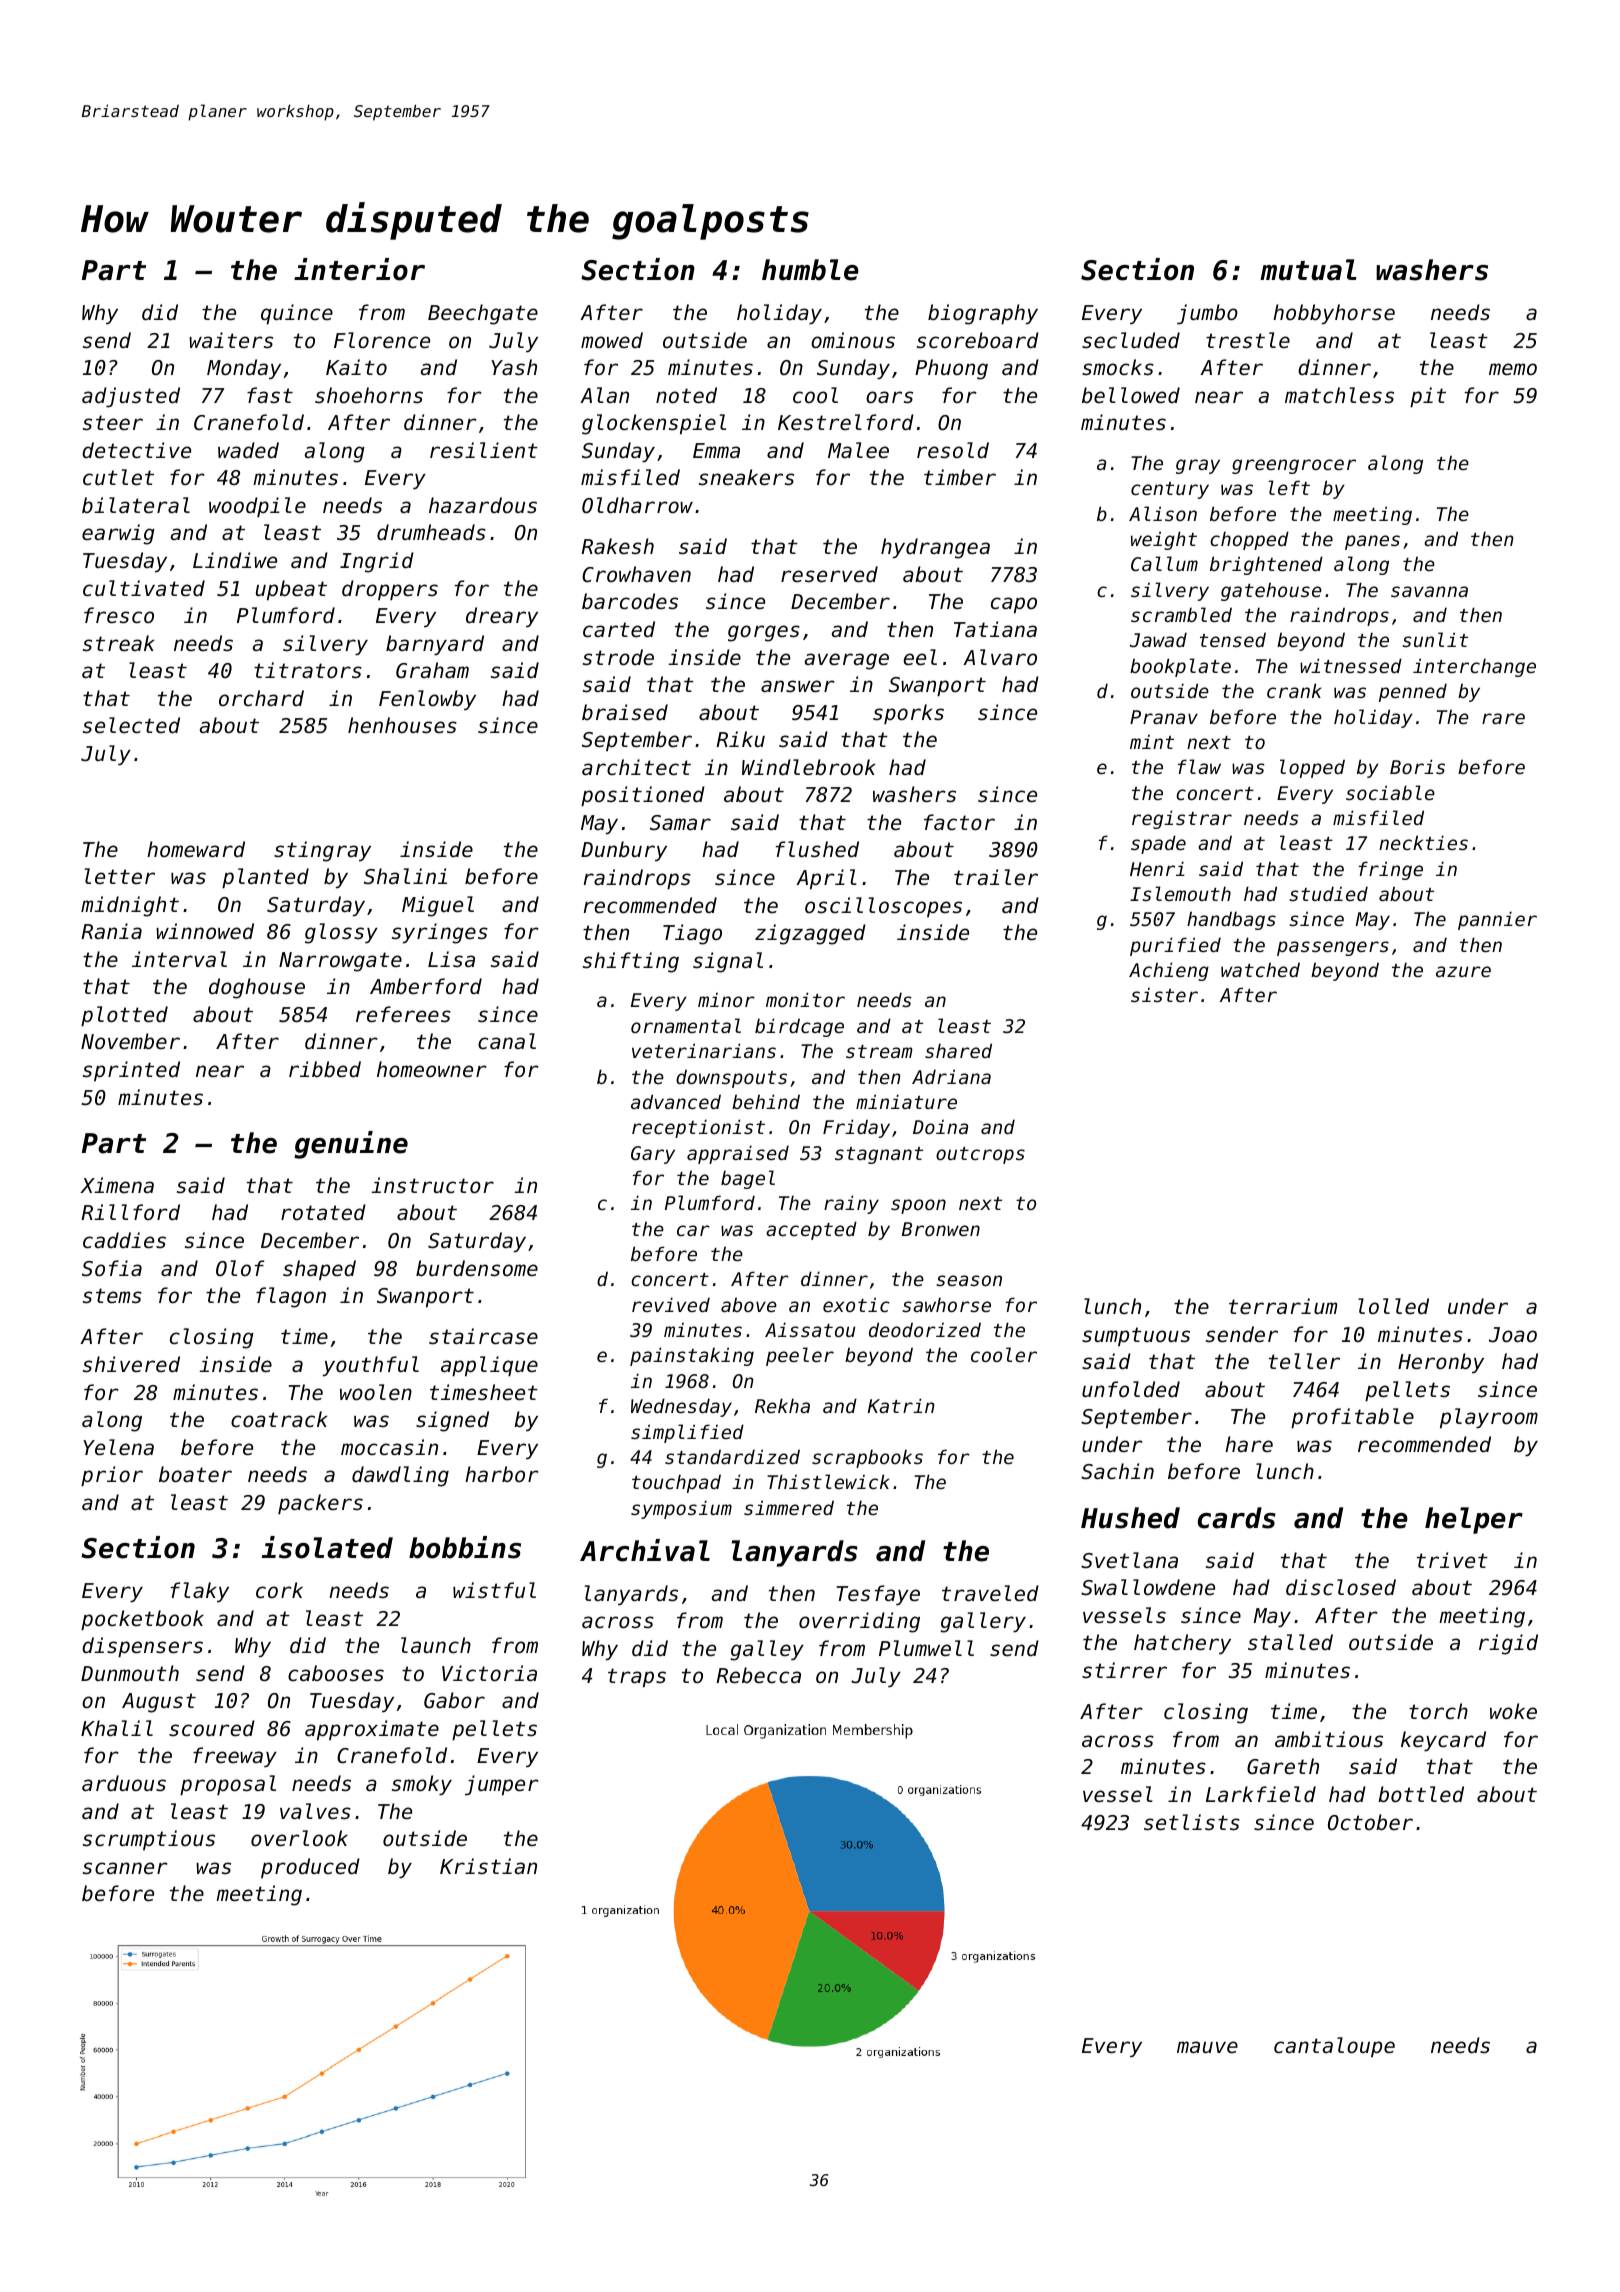 This screenshot has height=2292, width=1620. What do you see at coordinates (488, 1866) in the screenshot?
I see `Kristian` at bounding box center [488, 1866].
